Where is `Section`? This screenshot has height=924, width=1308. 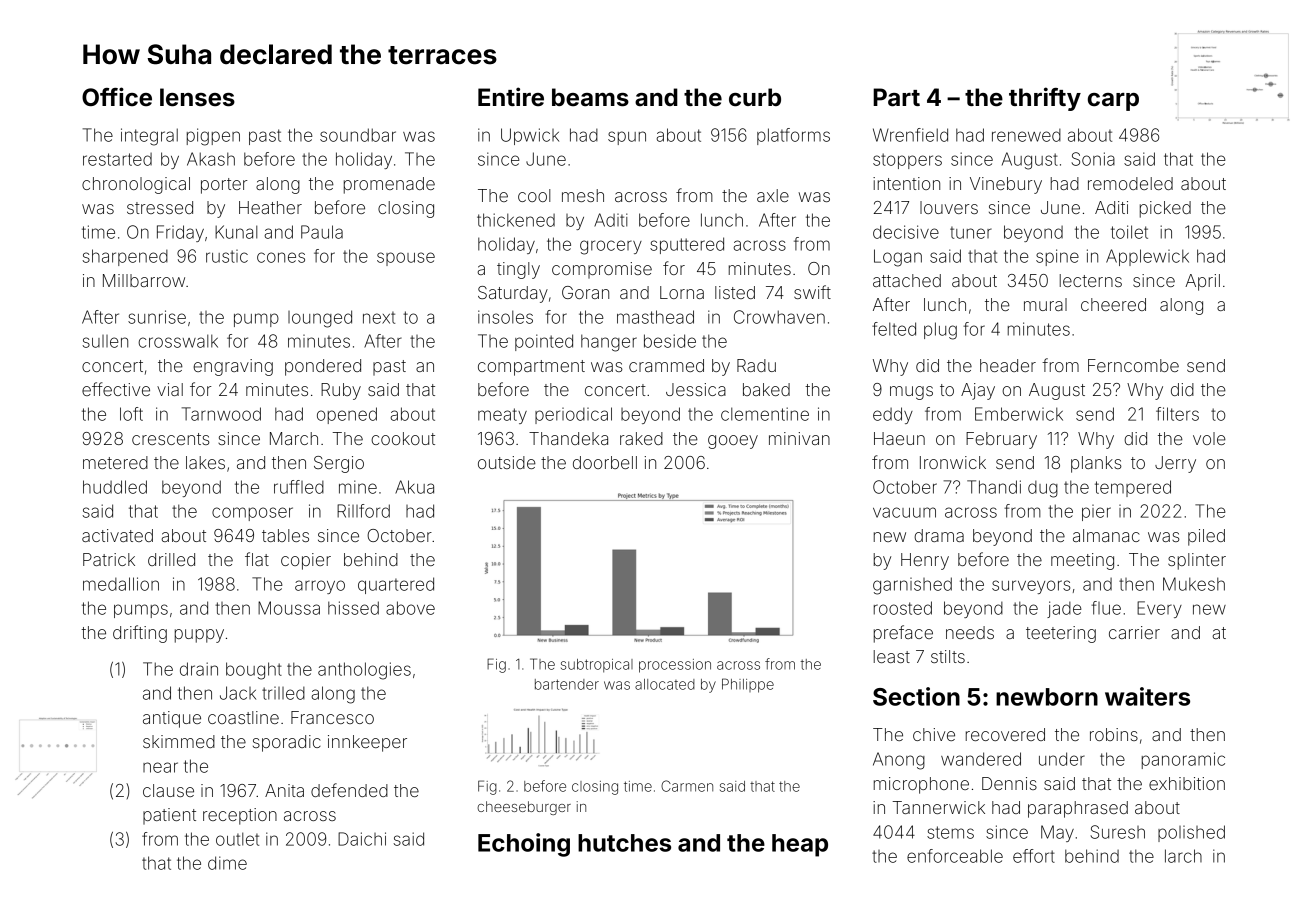
Section is located at coordinates (916, 696).
